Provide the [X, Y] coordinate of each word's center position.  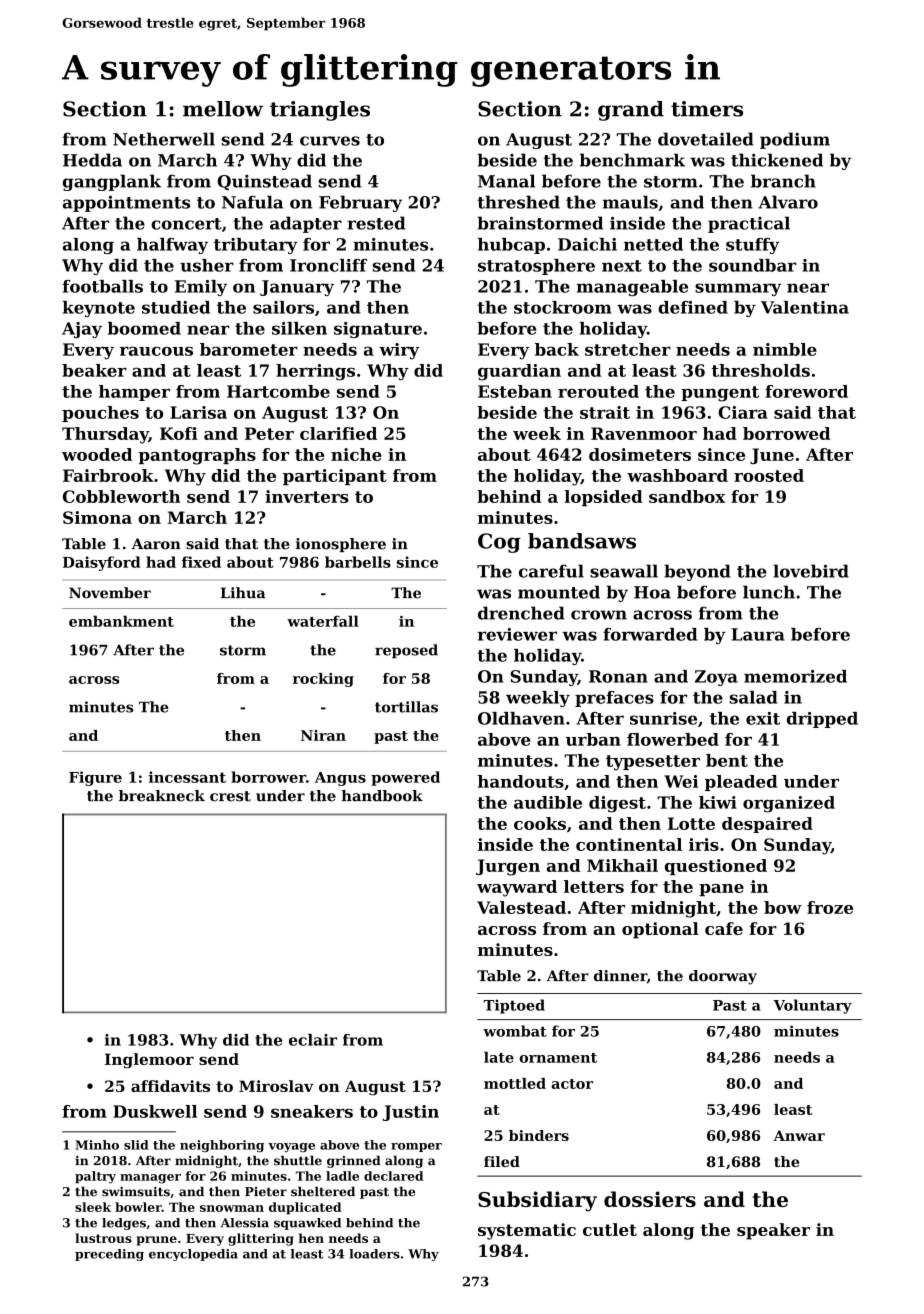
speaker [773, 1231]
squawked [307, 1224]
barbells [358, 562]
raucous [156, 351]
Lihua [243, 593]
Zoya [716, 678]
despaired [767, 825]
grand [631, 111]
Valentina [805, 307]
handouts [521, 781]
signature [378, 330]
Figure [95, 778]
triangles [320, 111]
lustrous [103, 1238]
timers [707, 109]
